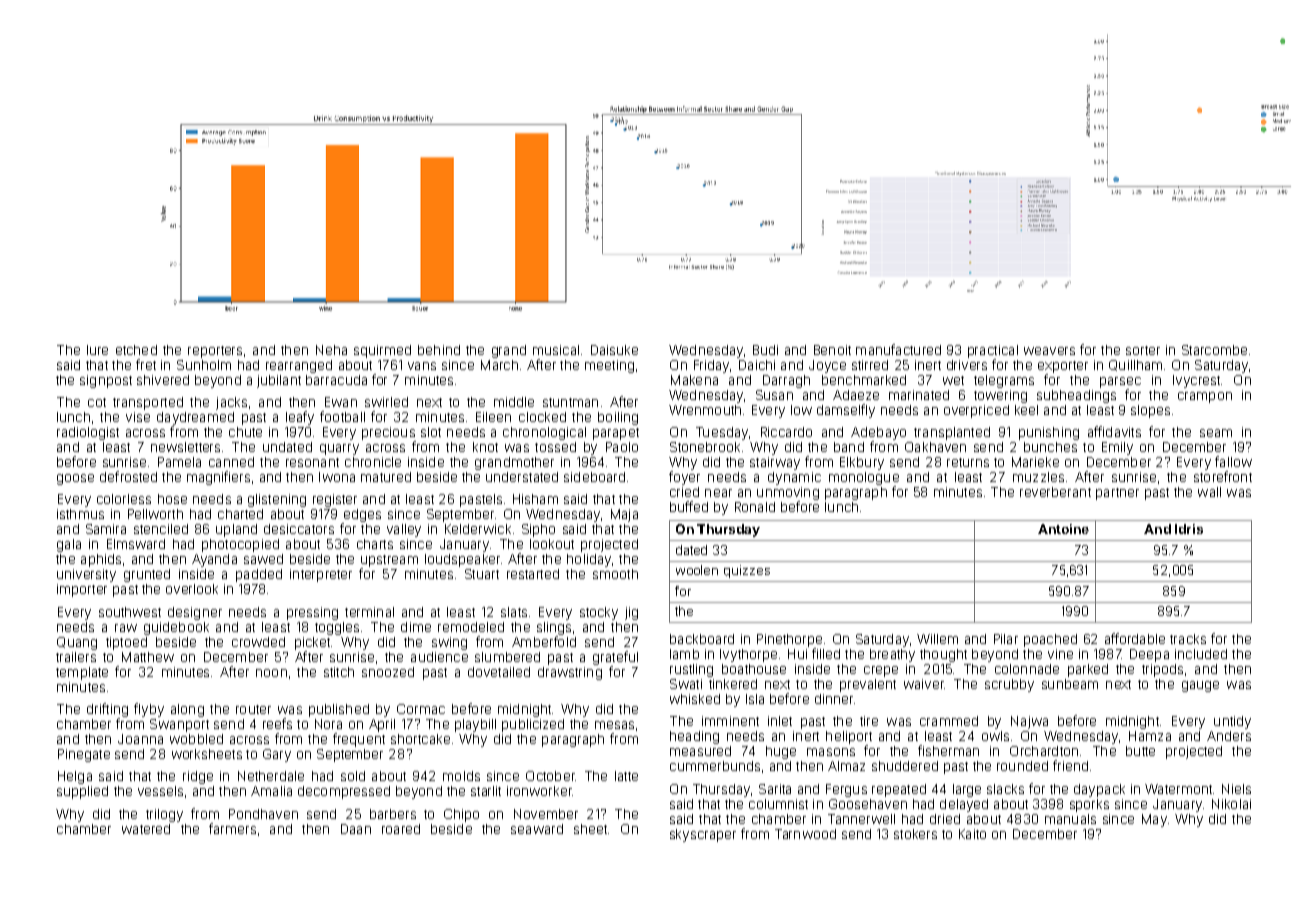 The width and height of the image is (1308, 924). I want to click on crowded, so click(258, 642).
